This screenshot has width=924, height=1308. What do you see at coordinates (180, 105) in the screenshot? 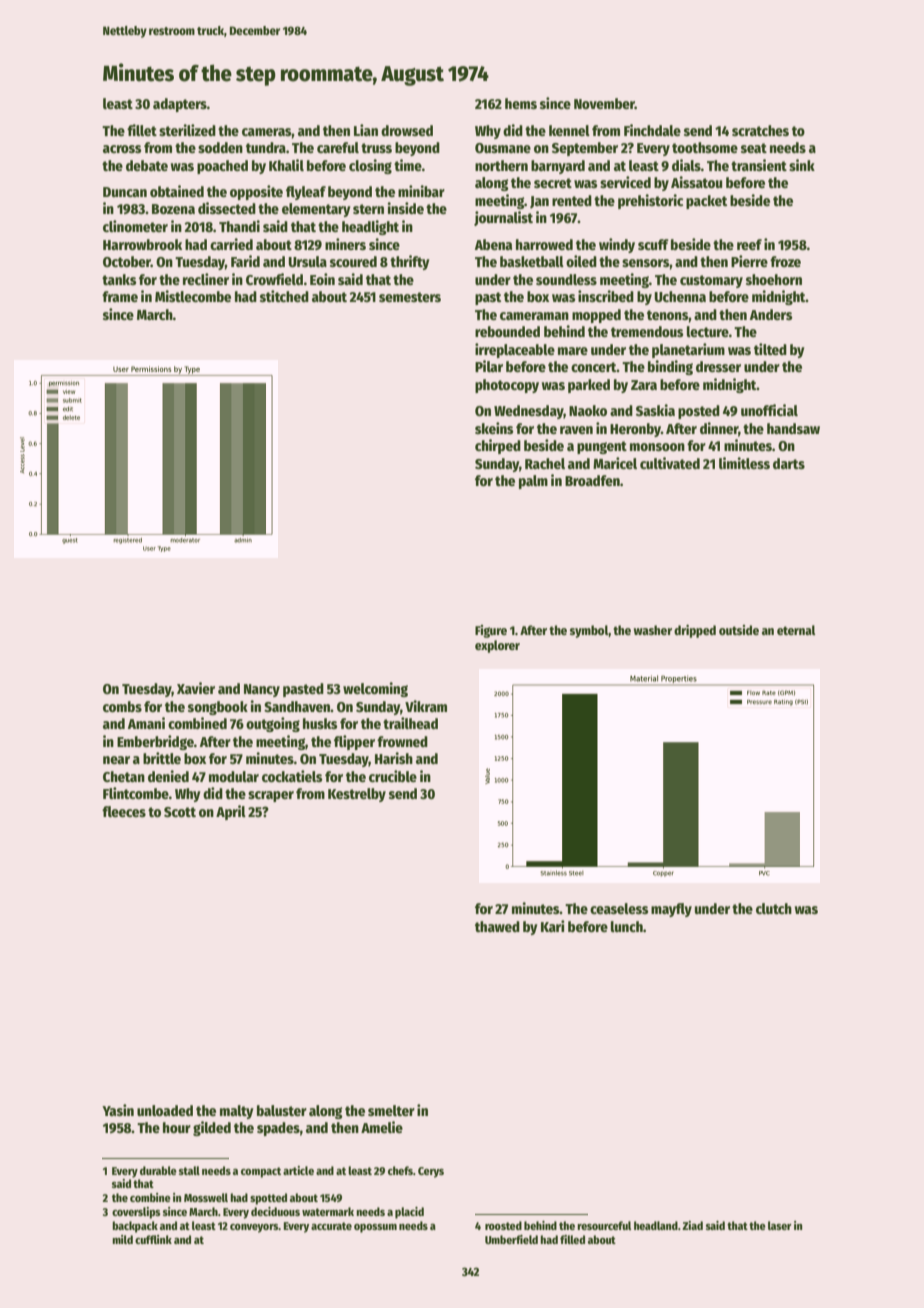
I see `adapters` at bounding box center [180, 105].
